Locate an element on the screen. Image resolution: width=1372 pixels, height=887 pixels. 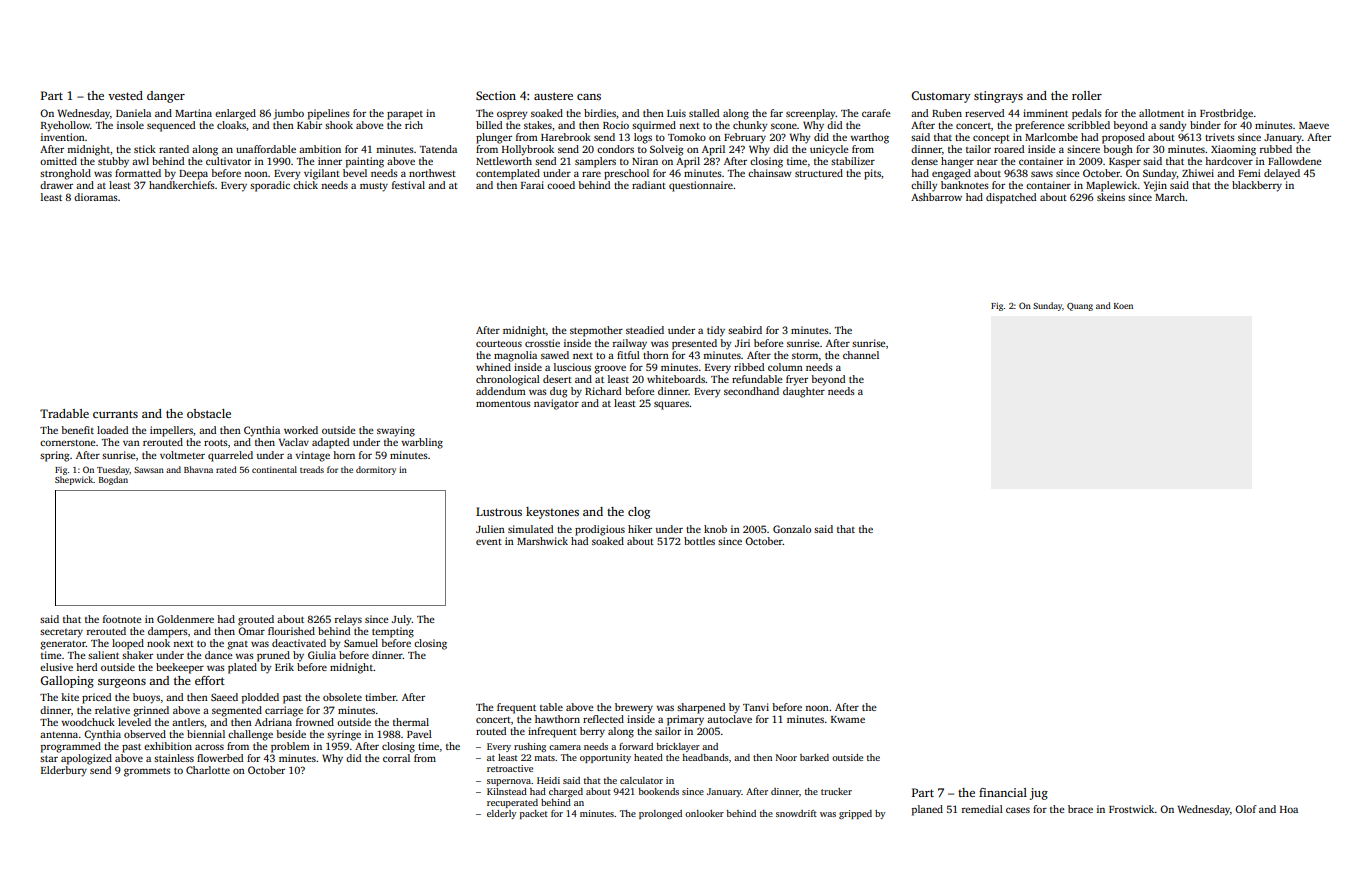
Vaclav is located at coordinates (294, 442).
